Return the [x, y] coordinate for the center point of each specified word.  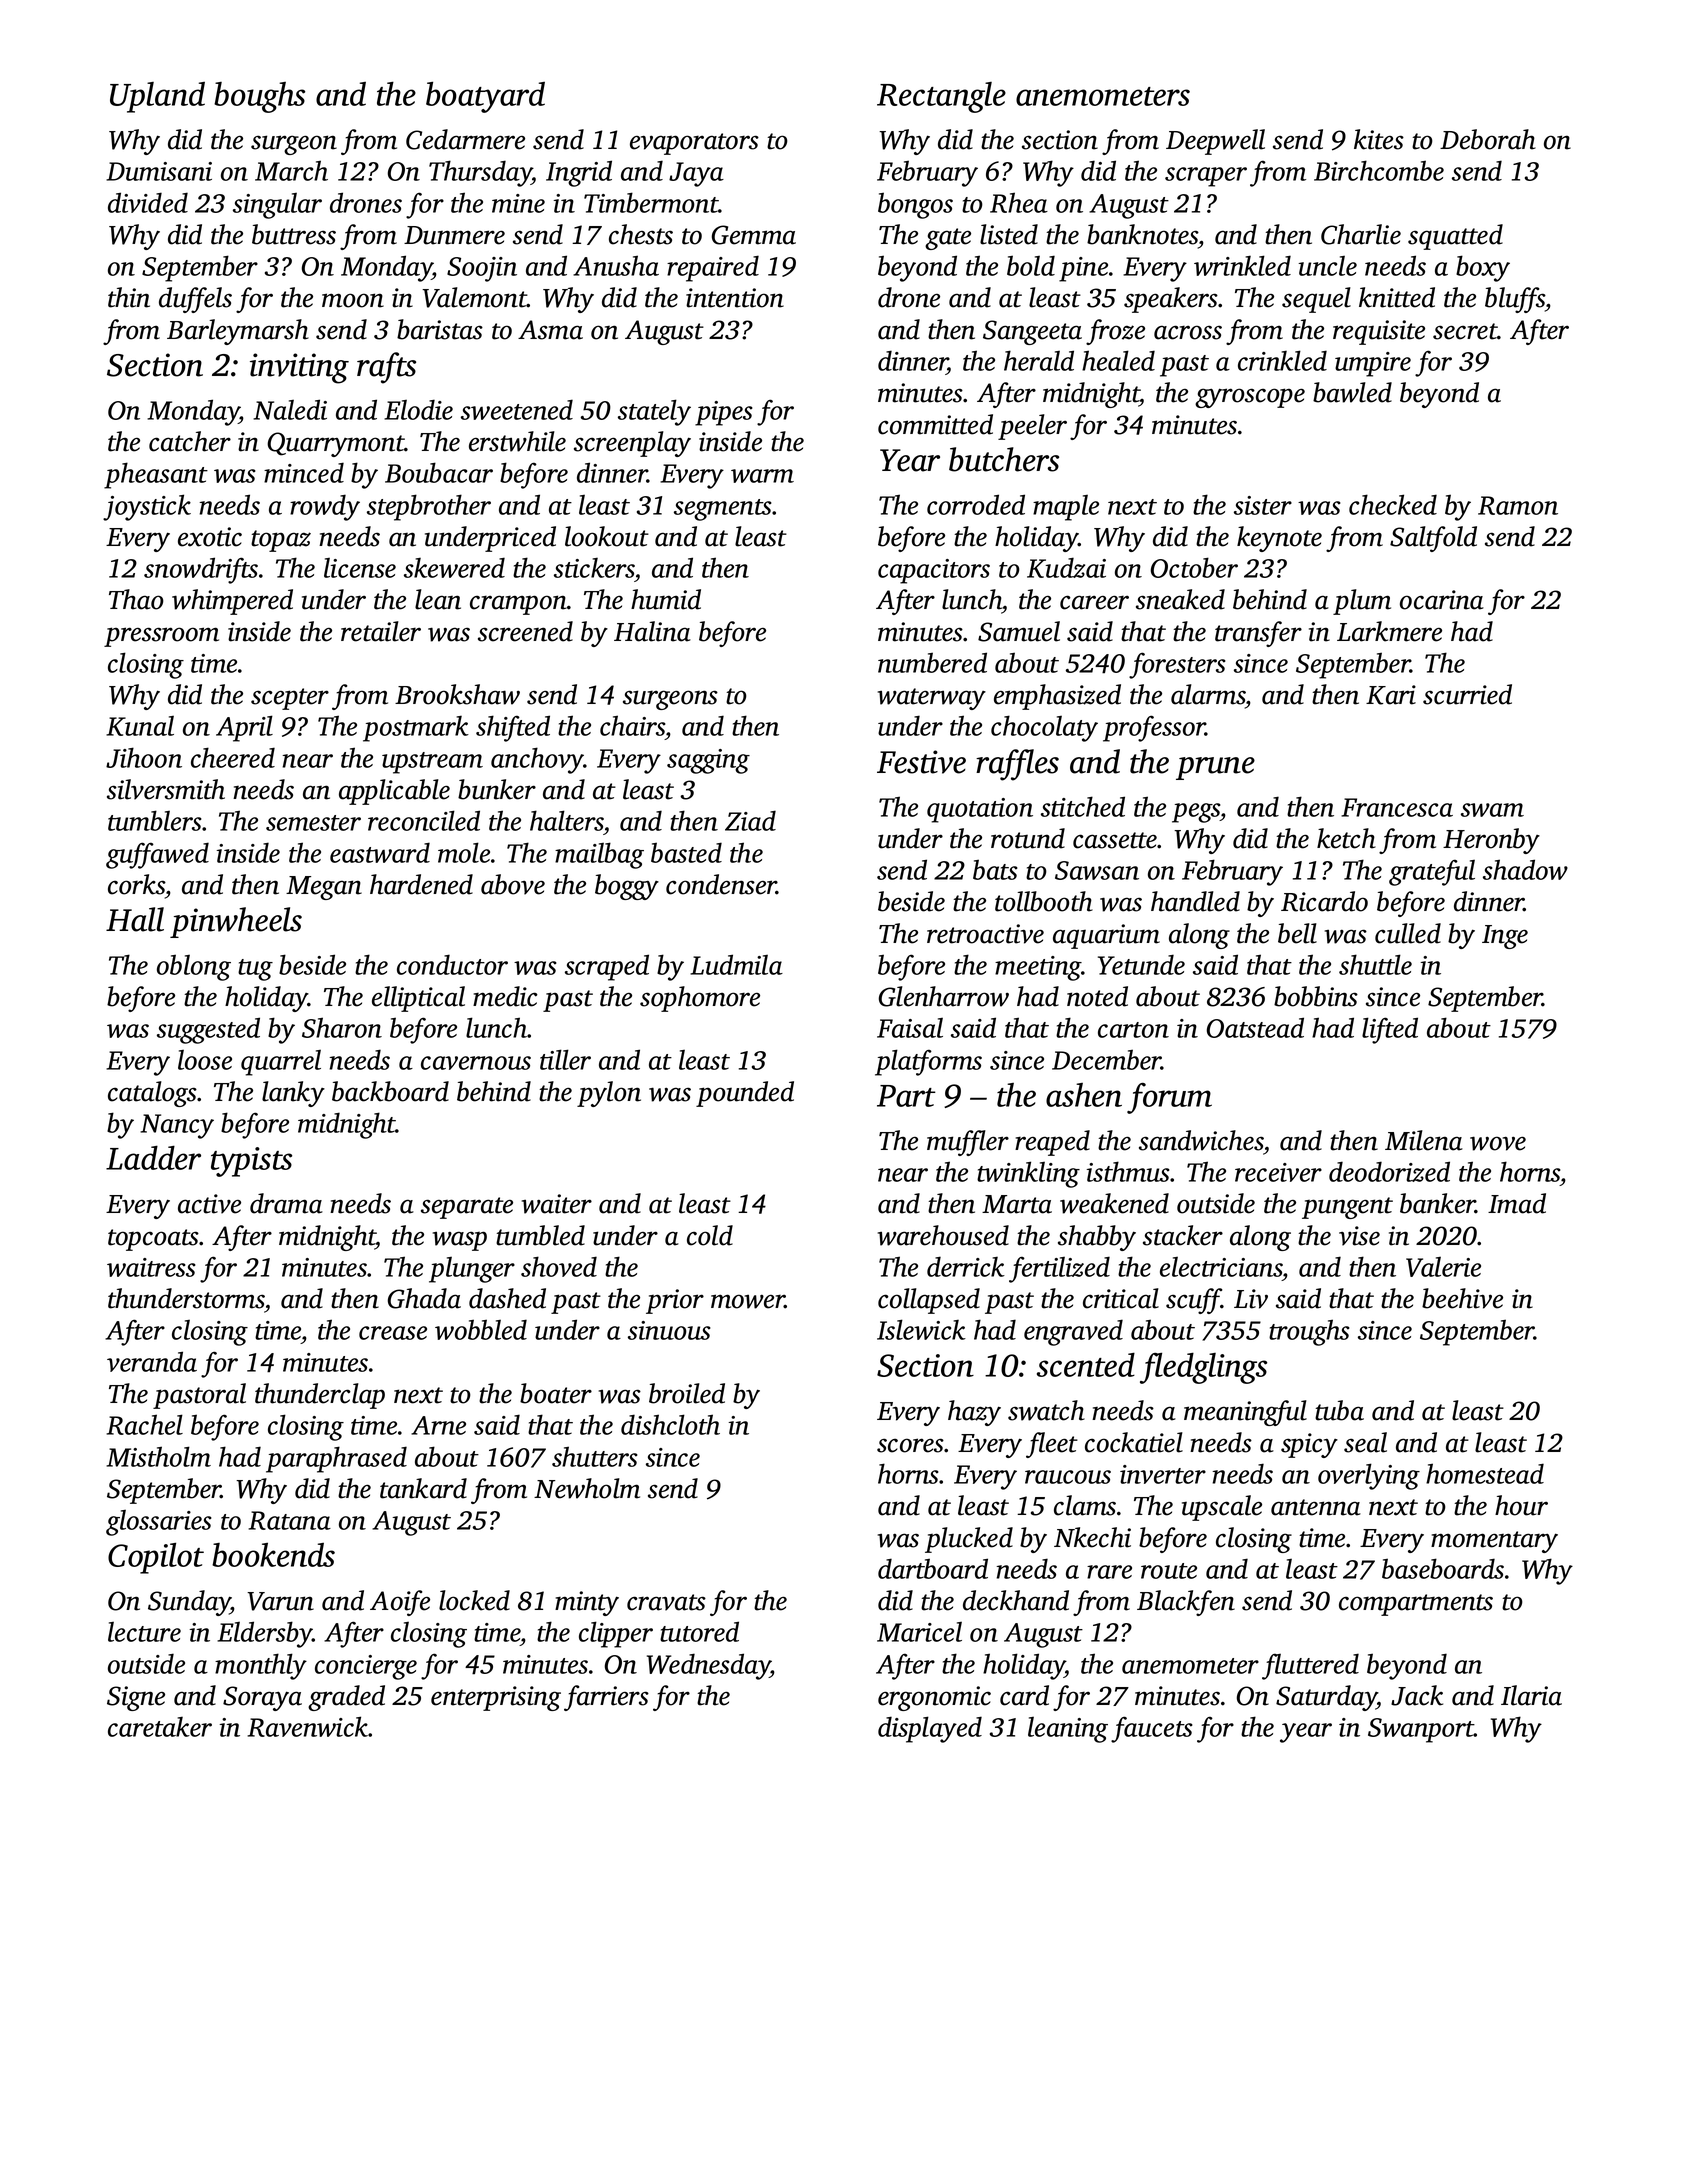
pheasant [156, 475]
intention [735, 298]
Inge [1505, 937]
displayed [930, 1729]
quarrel [281, 1063]
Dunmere [454, 235]
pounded [745, 1094]
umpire [1373, 364]
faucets [1152, 1729]
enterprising [496, 1698]
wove [1498, 1143]
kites [1379, 139]
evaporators [694, 144]
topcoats [153, 1240]
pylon [609, 1094]
